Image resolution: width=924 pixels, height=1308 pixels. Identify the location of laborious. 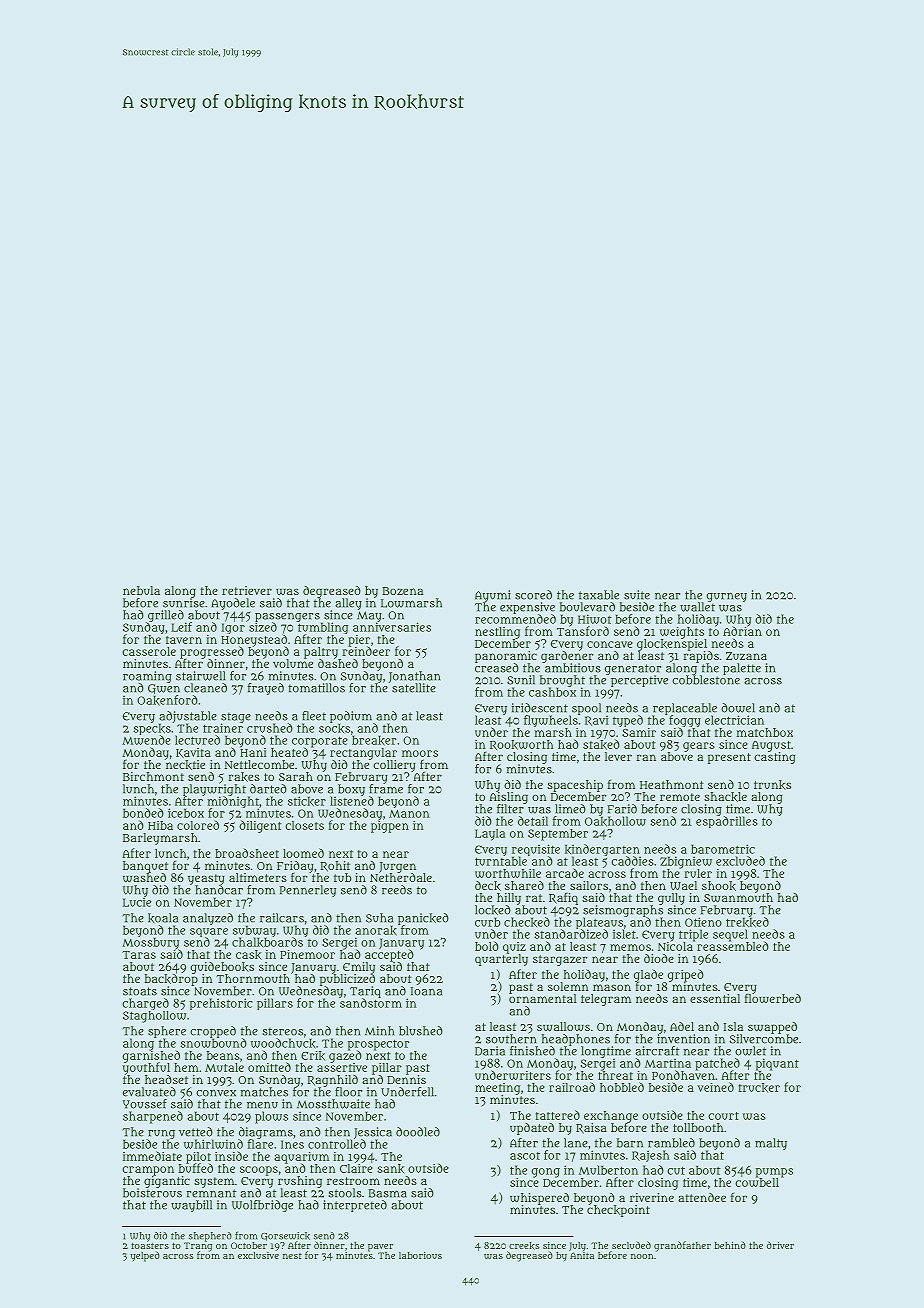
(420, 1255).
